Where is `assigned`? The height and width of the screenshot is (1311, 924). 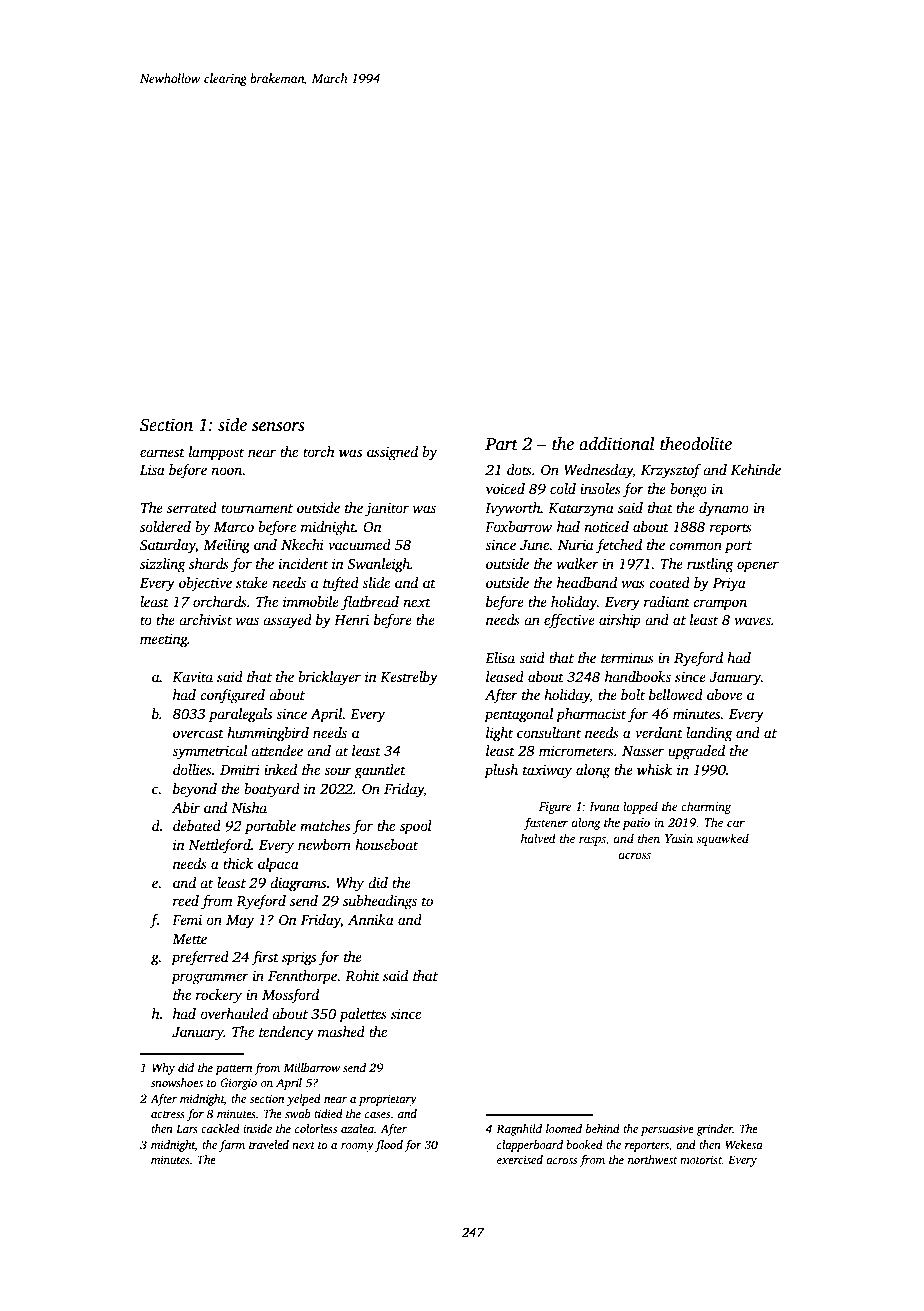
assigned is located at coordinates (392, 453).
